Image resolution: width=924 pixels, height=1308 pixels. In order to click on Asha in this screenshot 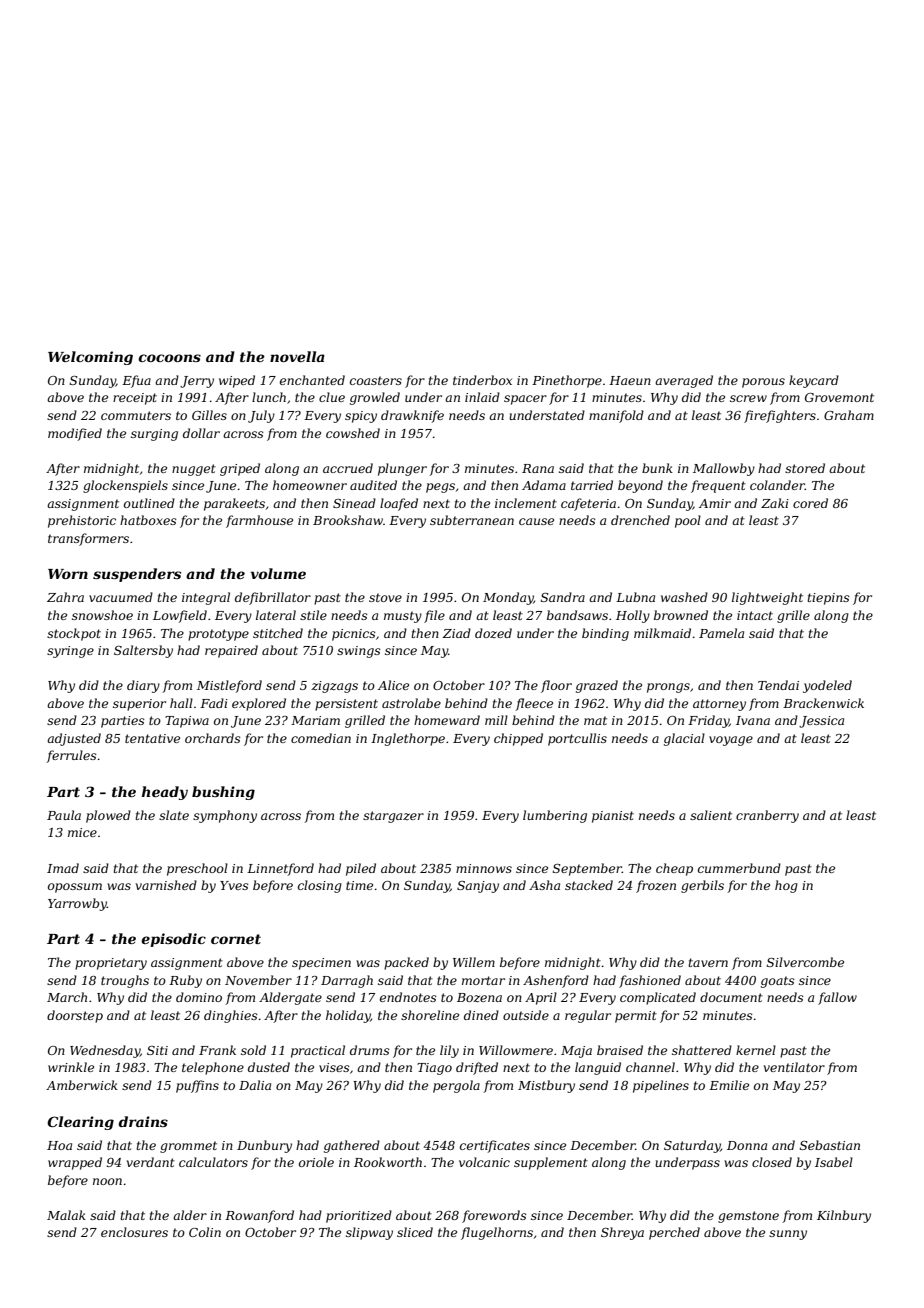, I will do `click(544, 885)`.
